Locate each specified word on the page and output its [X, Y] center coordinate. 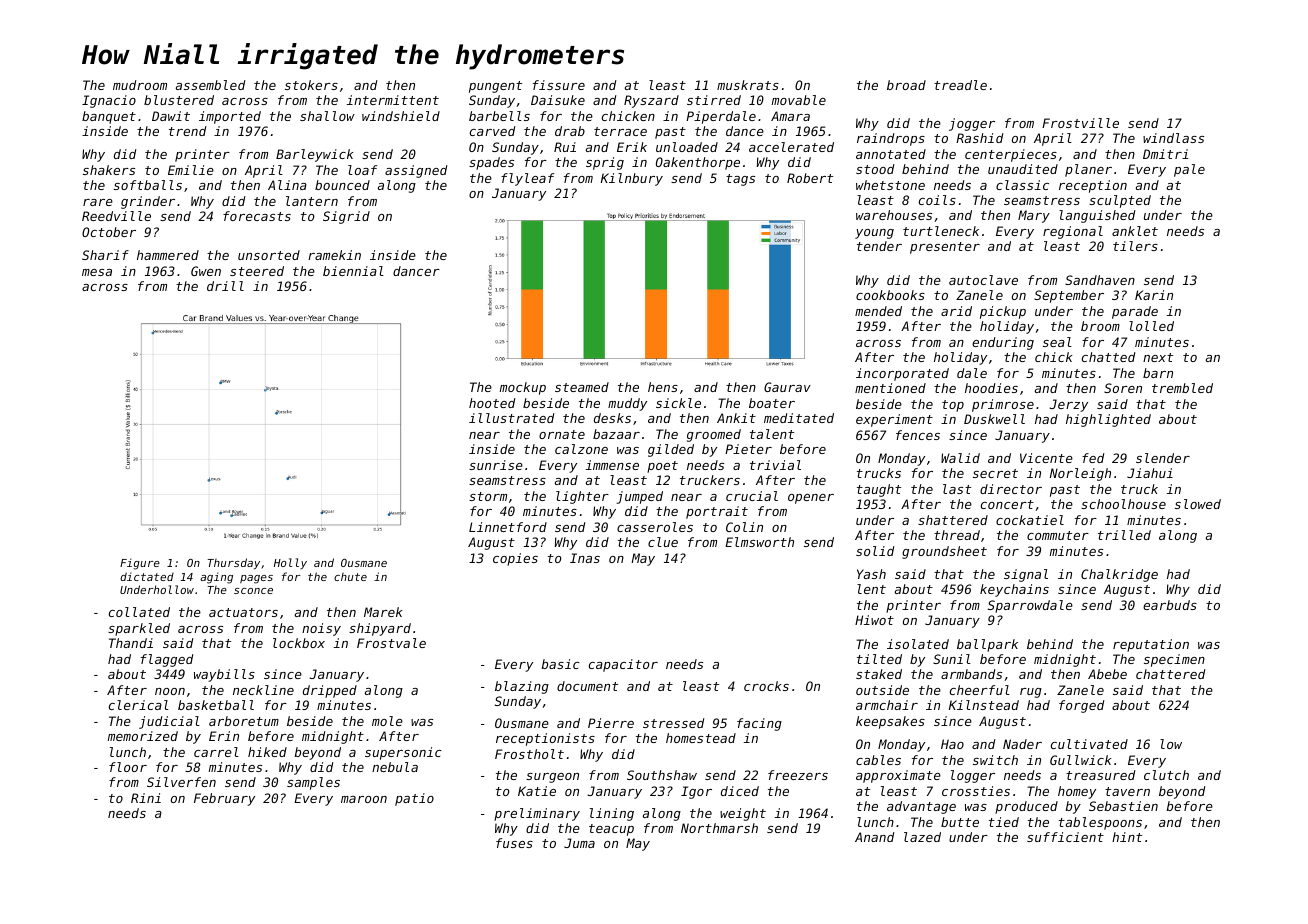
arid [956, 311]
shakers [109, 170]
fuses [514, 843]
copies [515, 559]
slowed [1198, 504]
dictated [147, 576]
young [874, 234]
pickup [1003, 312]
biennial [353, 271]
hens [663, 387]
